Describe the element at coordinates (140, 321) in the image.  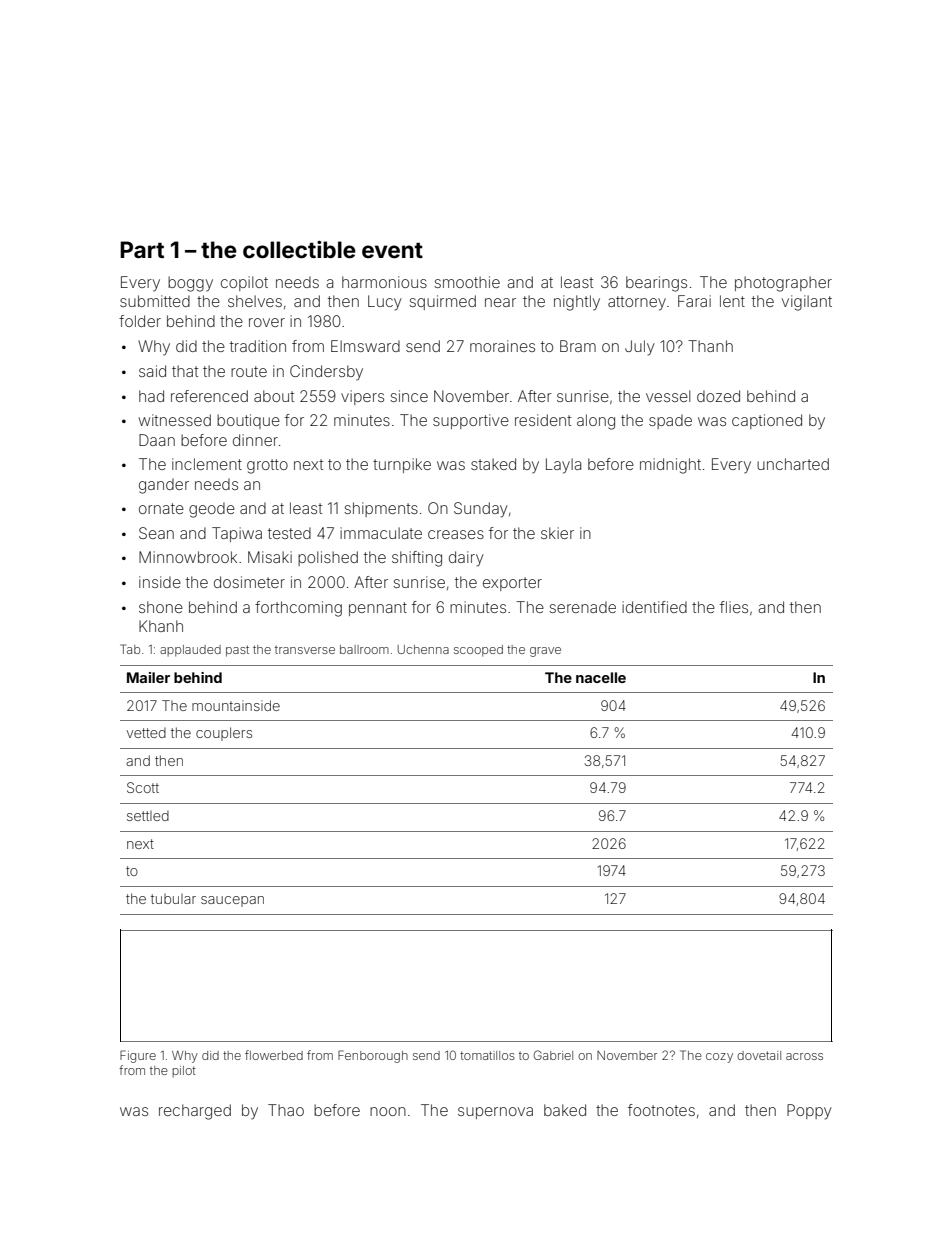
I see `folder` at that location.
